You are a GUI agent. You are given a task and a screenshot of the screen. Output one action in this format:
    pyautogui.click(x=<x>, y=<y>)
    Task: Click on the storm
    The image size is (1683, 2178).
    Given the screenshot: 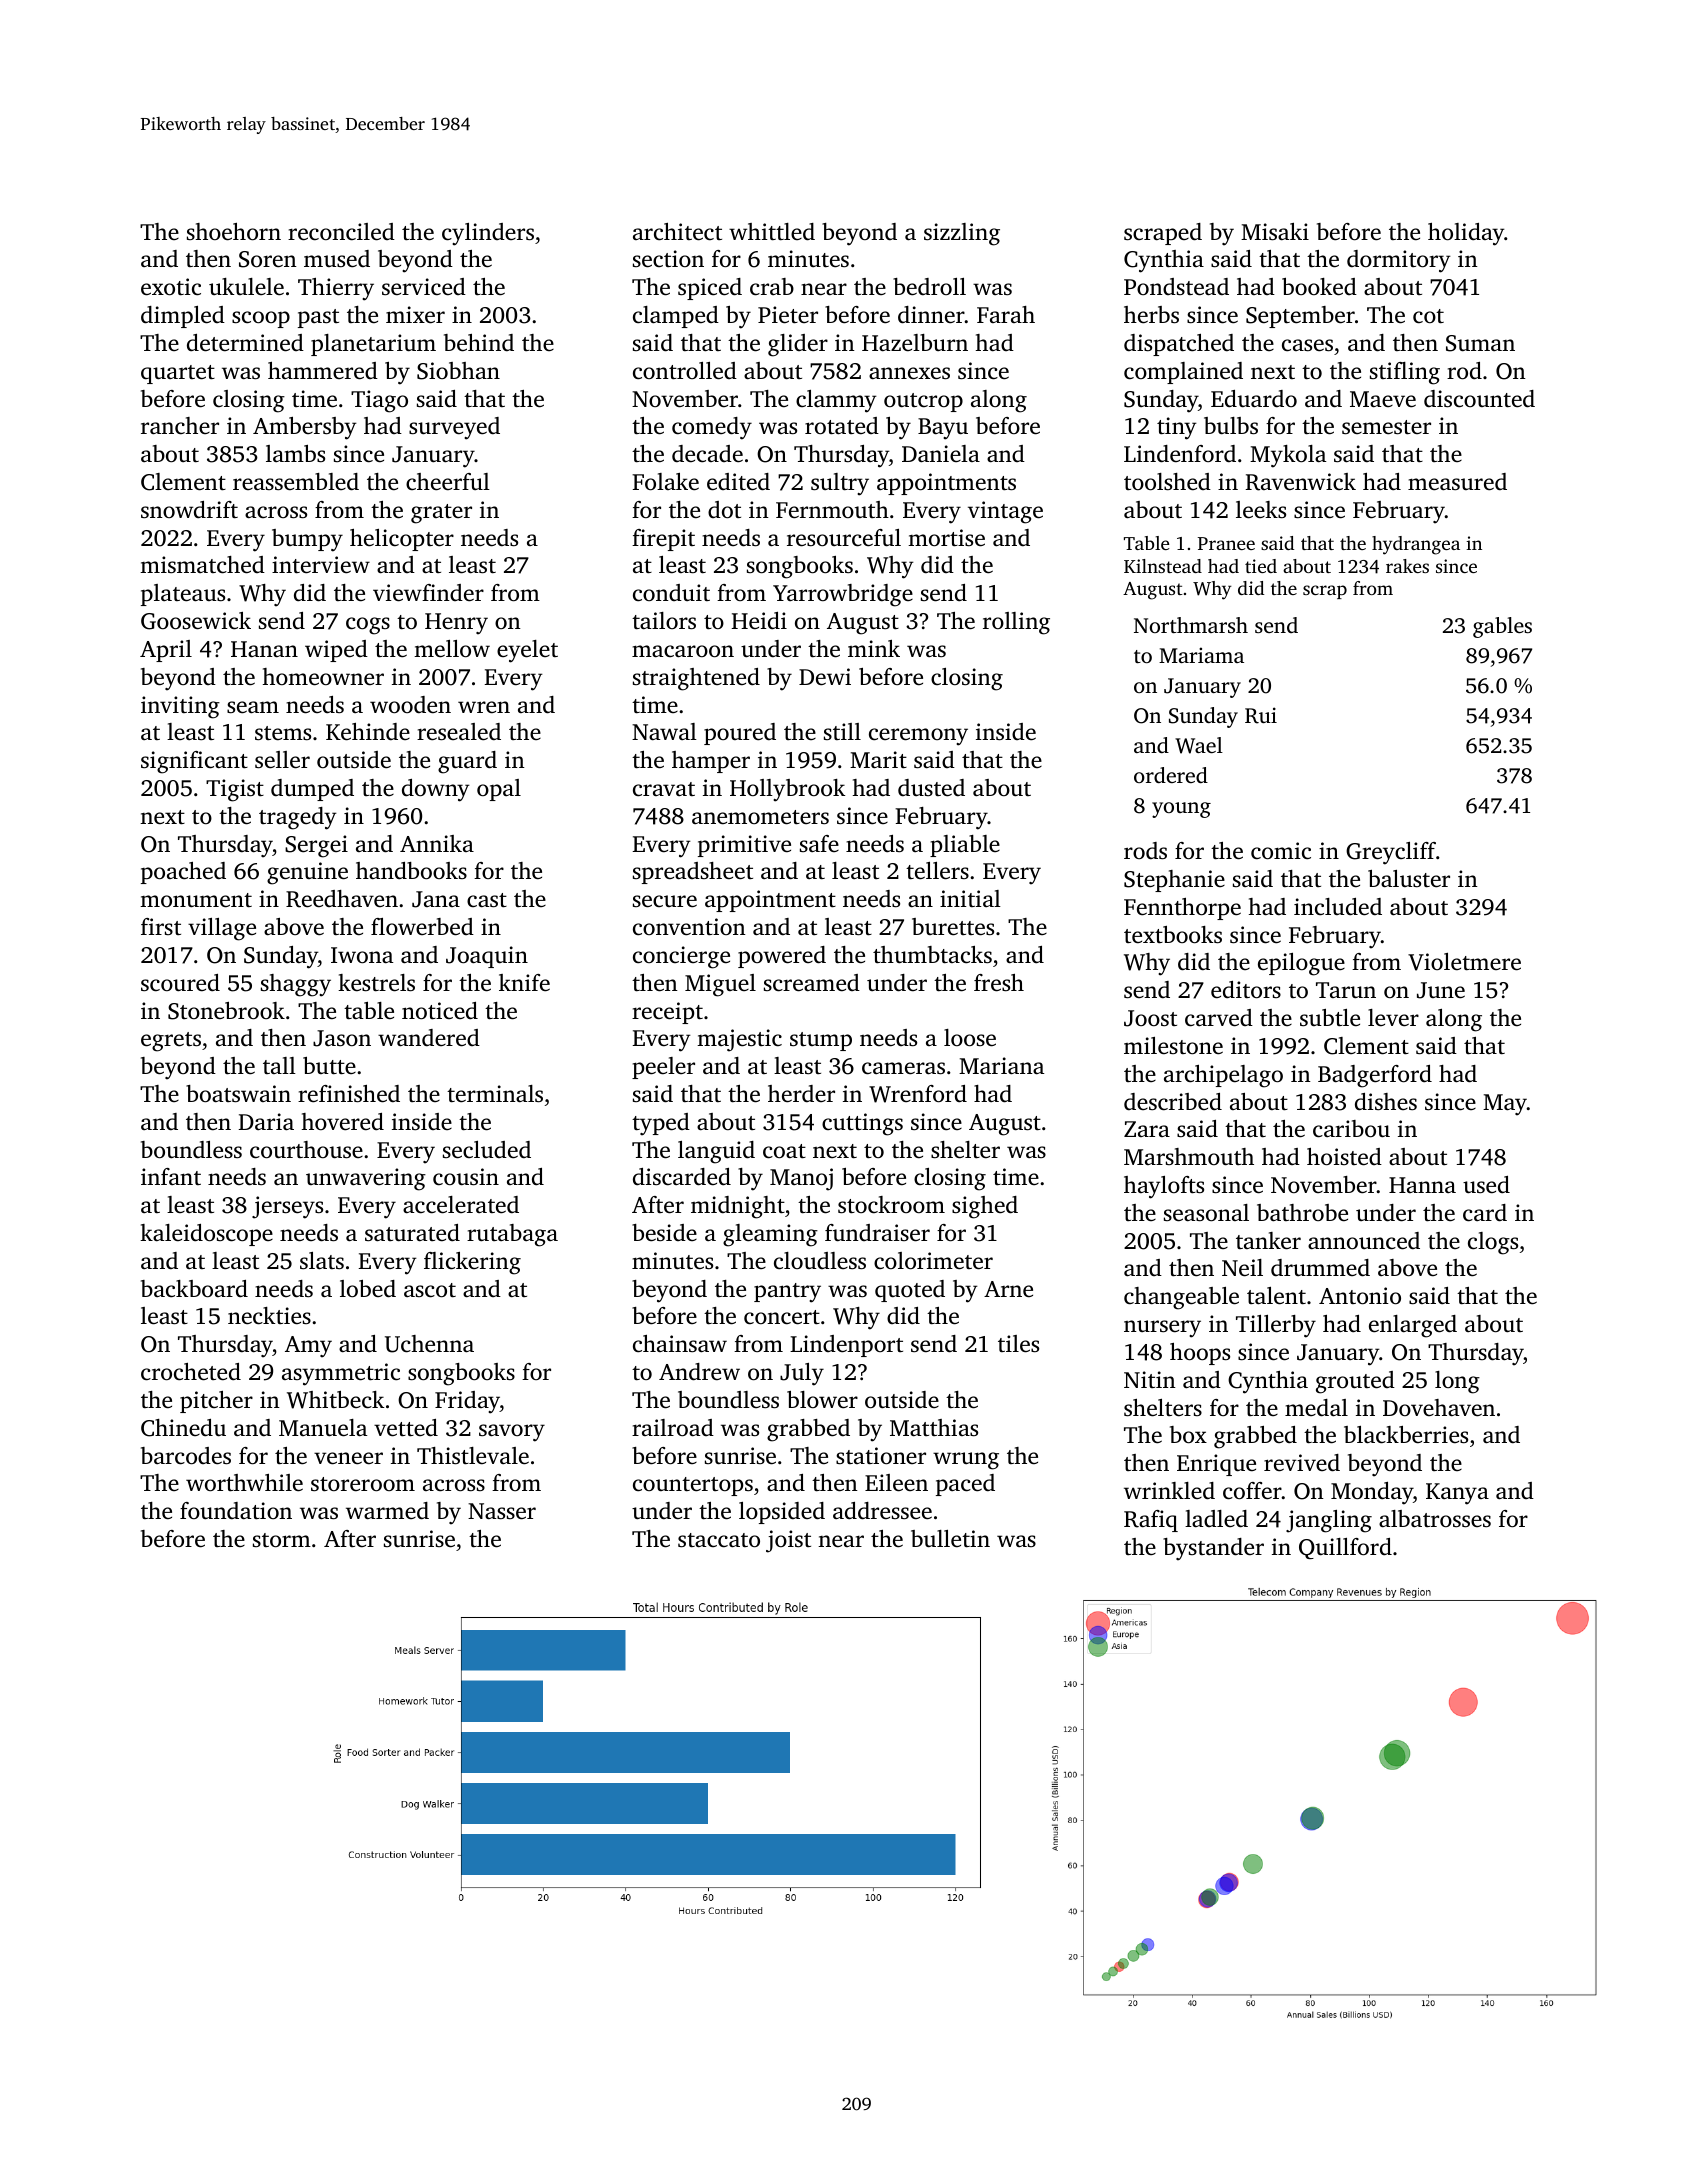 What is the action you would take?
    pyautogui.click(x=282, y=1540)
